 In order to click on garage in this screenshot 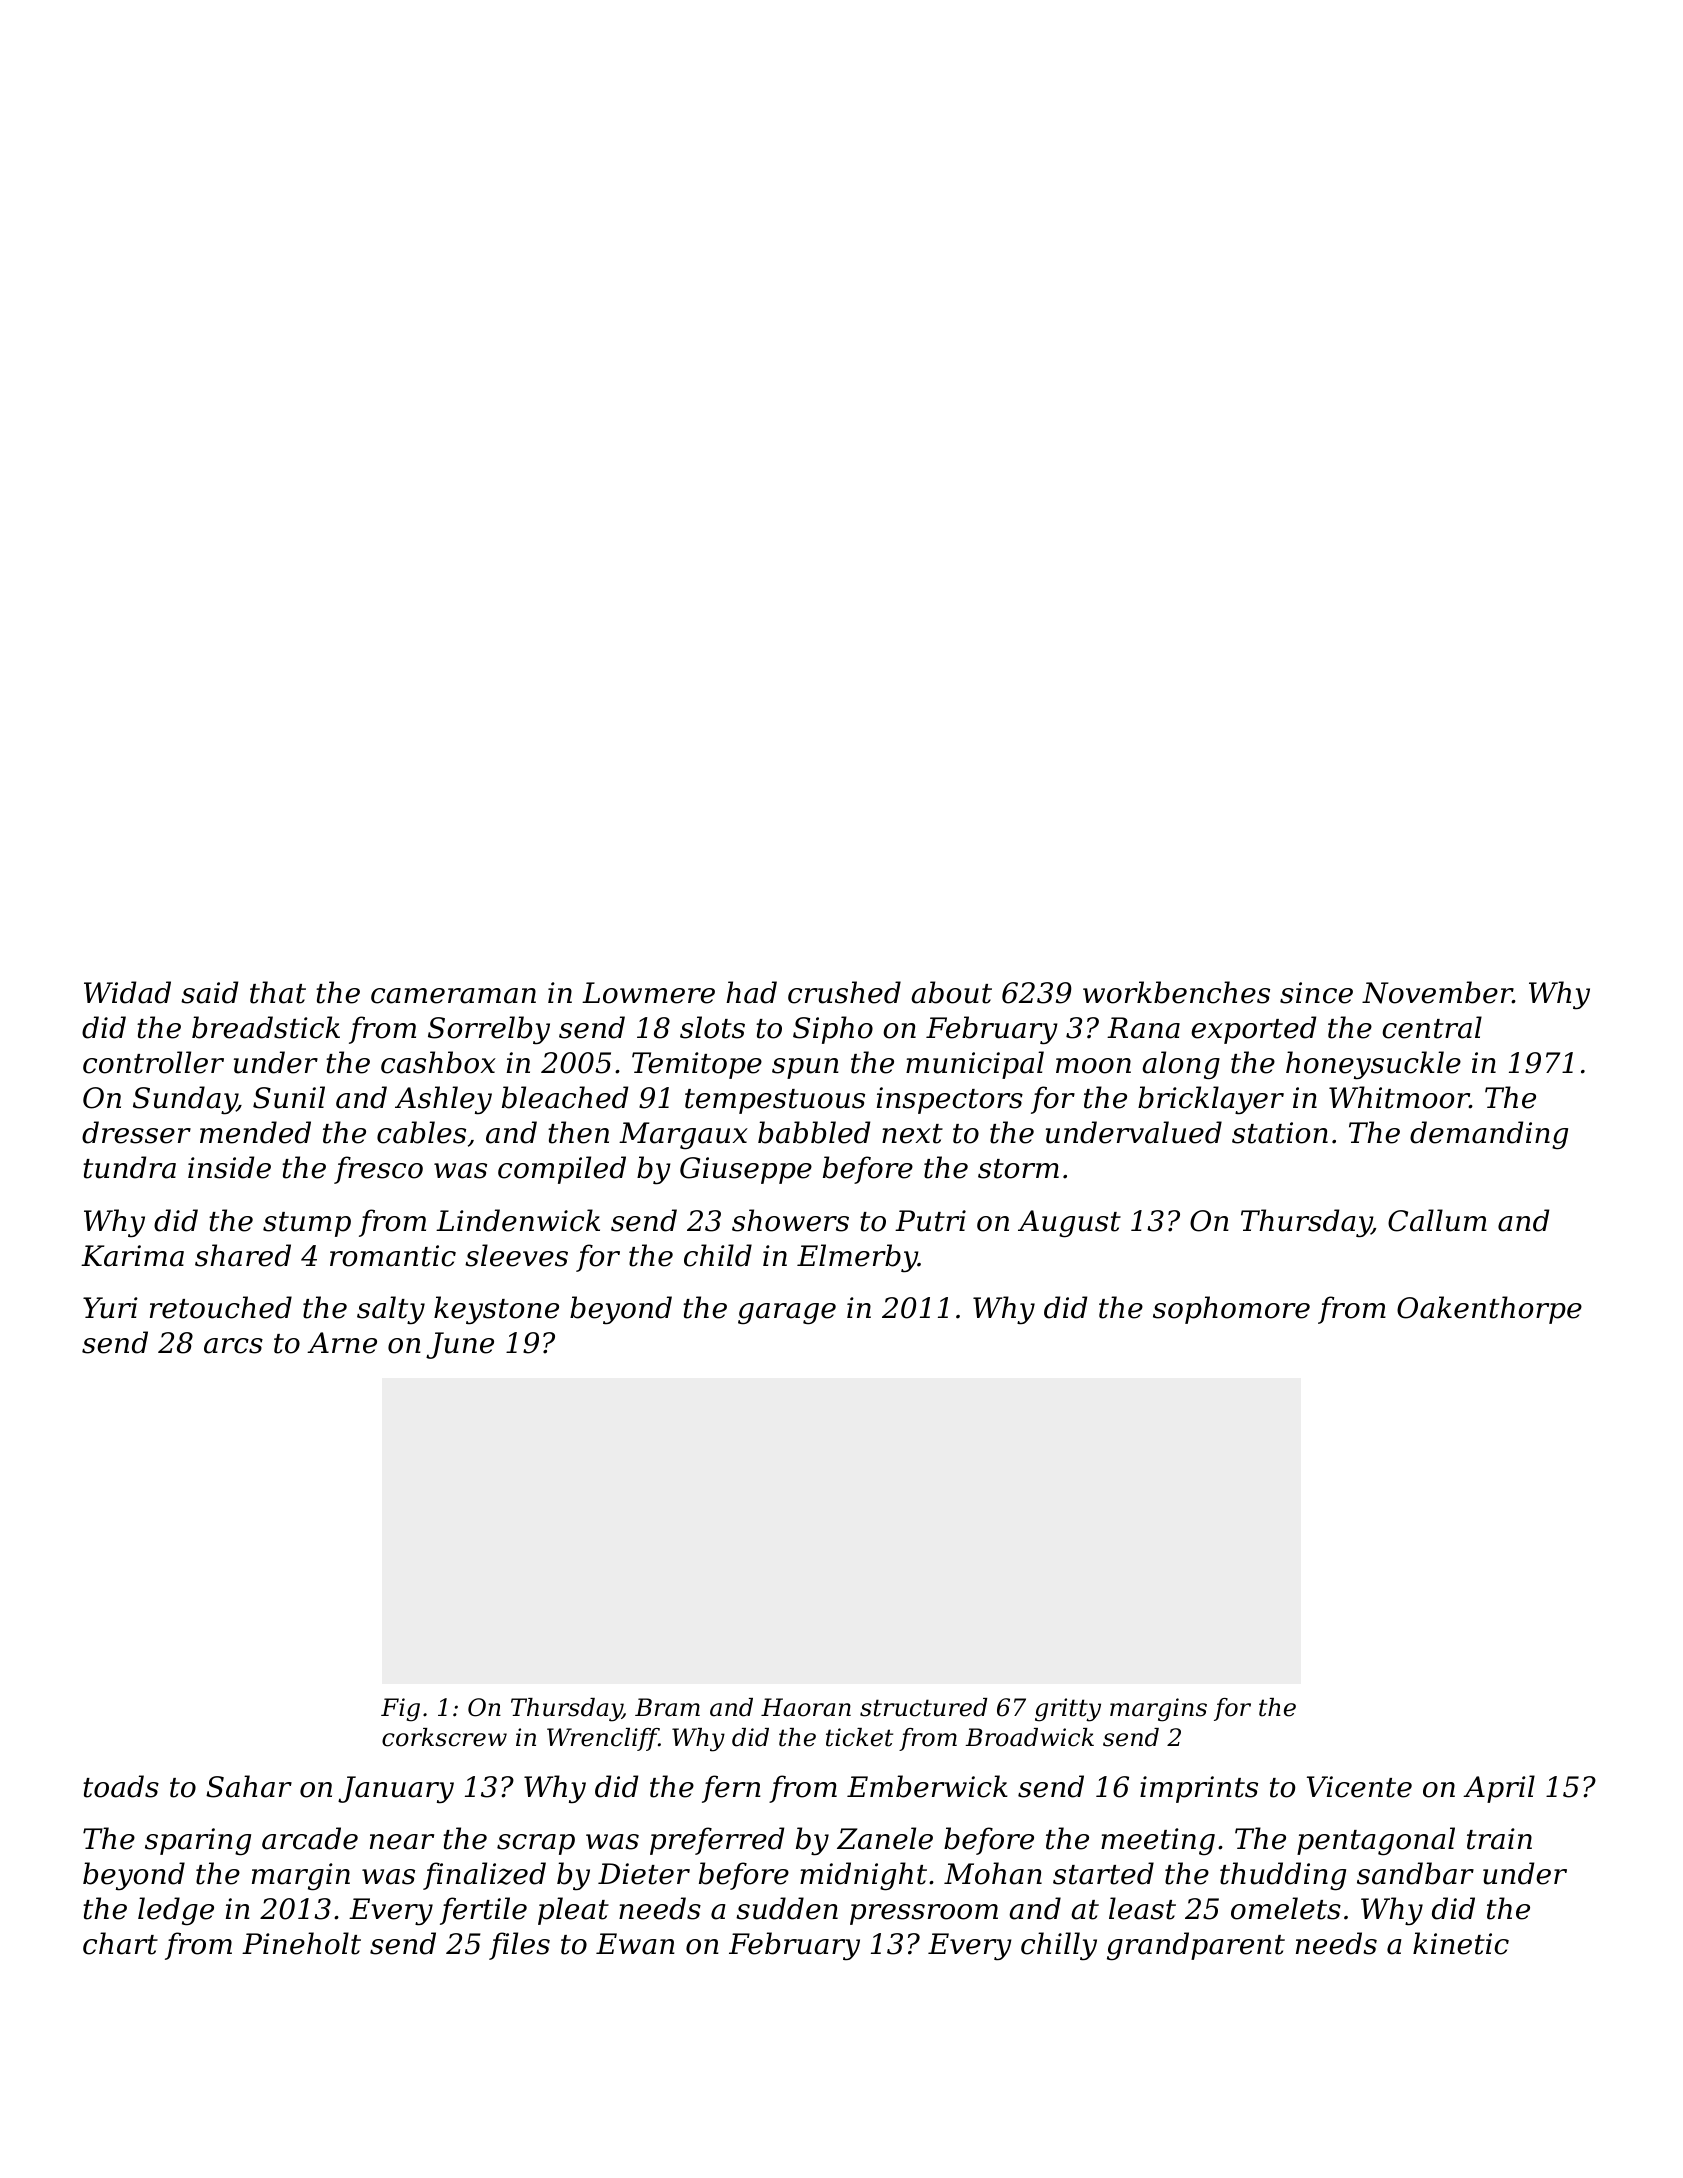, I will do `click(787, 1313)`.
